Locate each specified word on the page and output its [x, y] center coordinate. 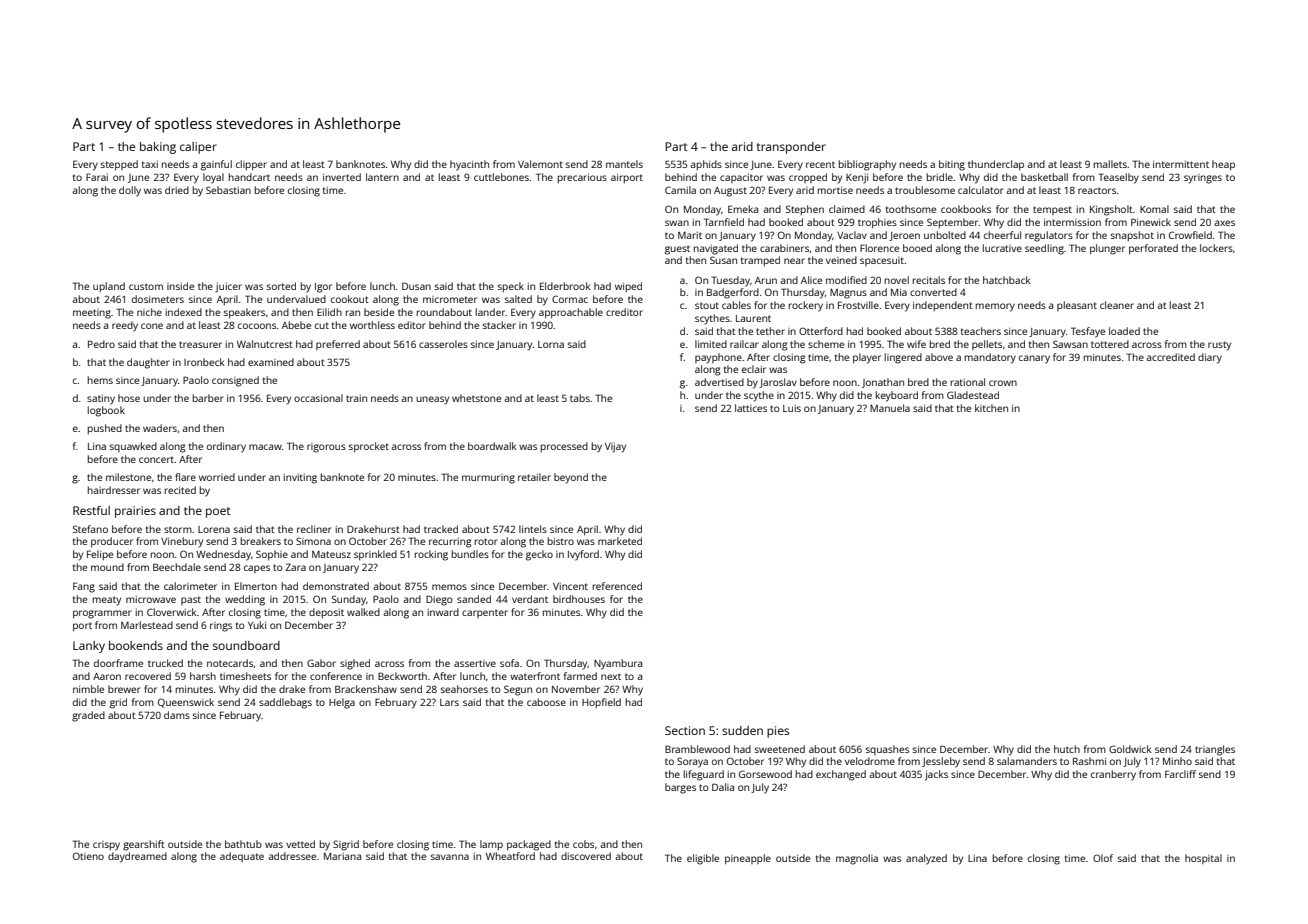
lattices [751, 408]
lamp [491, 845]
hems [100, 380]
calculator [981, 190]
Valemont [540, 164]
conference [336, 676]
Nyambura [618, 664]
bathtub [243, 844]
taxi [150, 164]
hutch [1067, 749]
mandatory [990, 358]
